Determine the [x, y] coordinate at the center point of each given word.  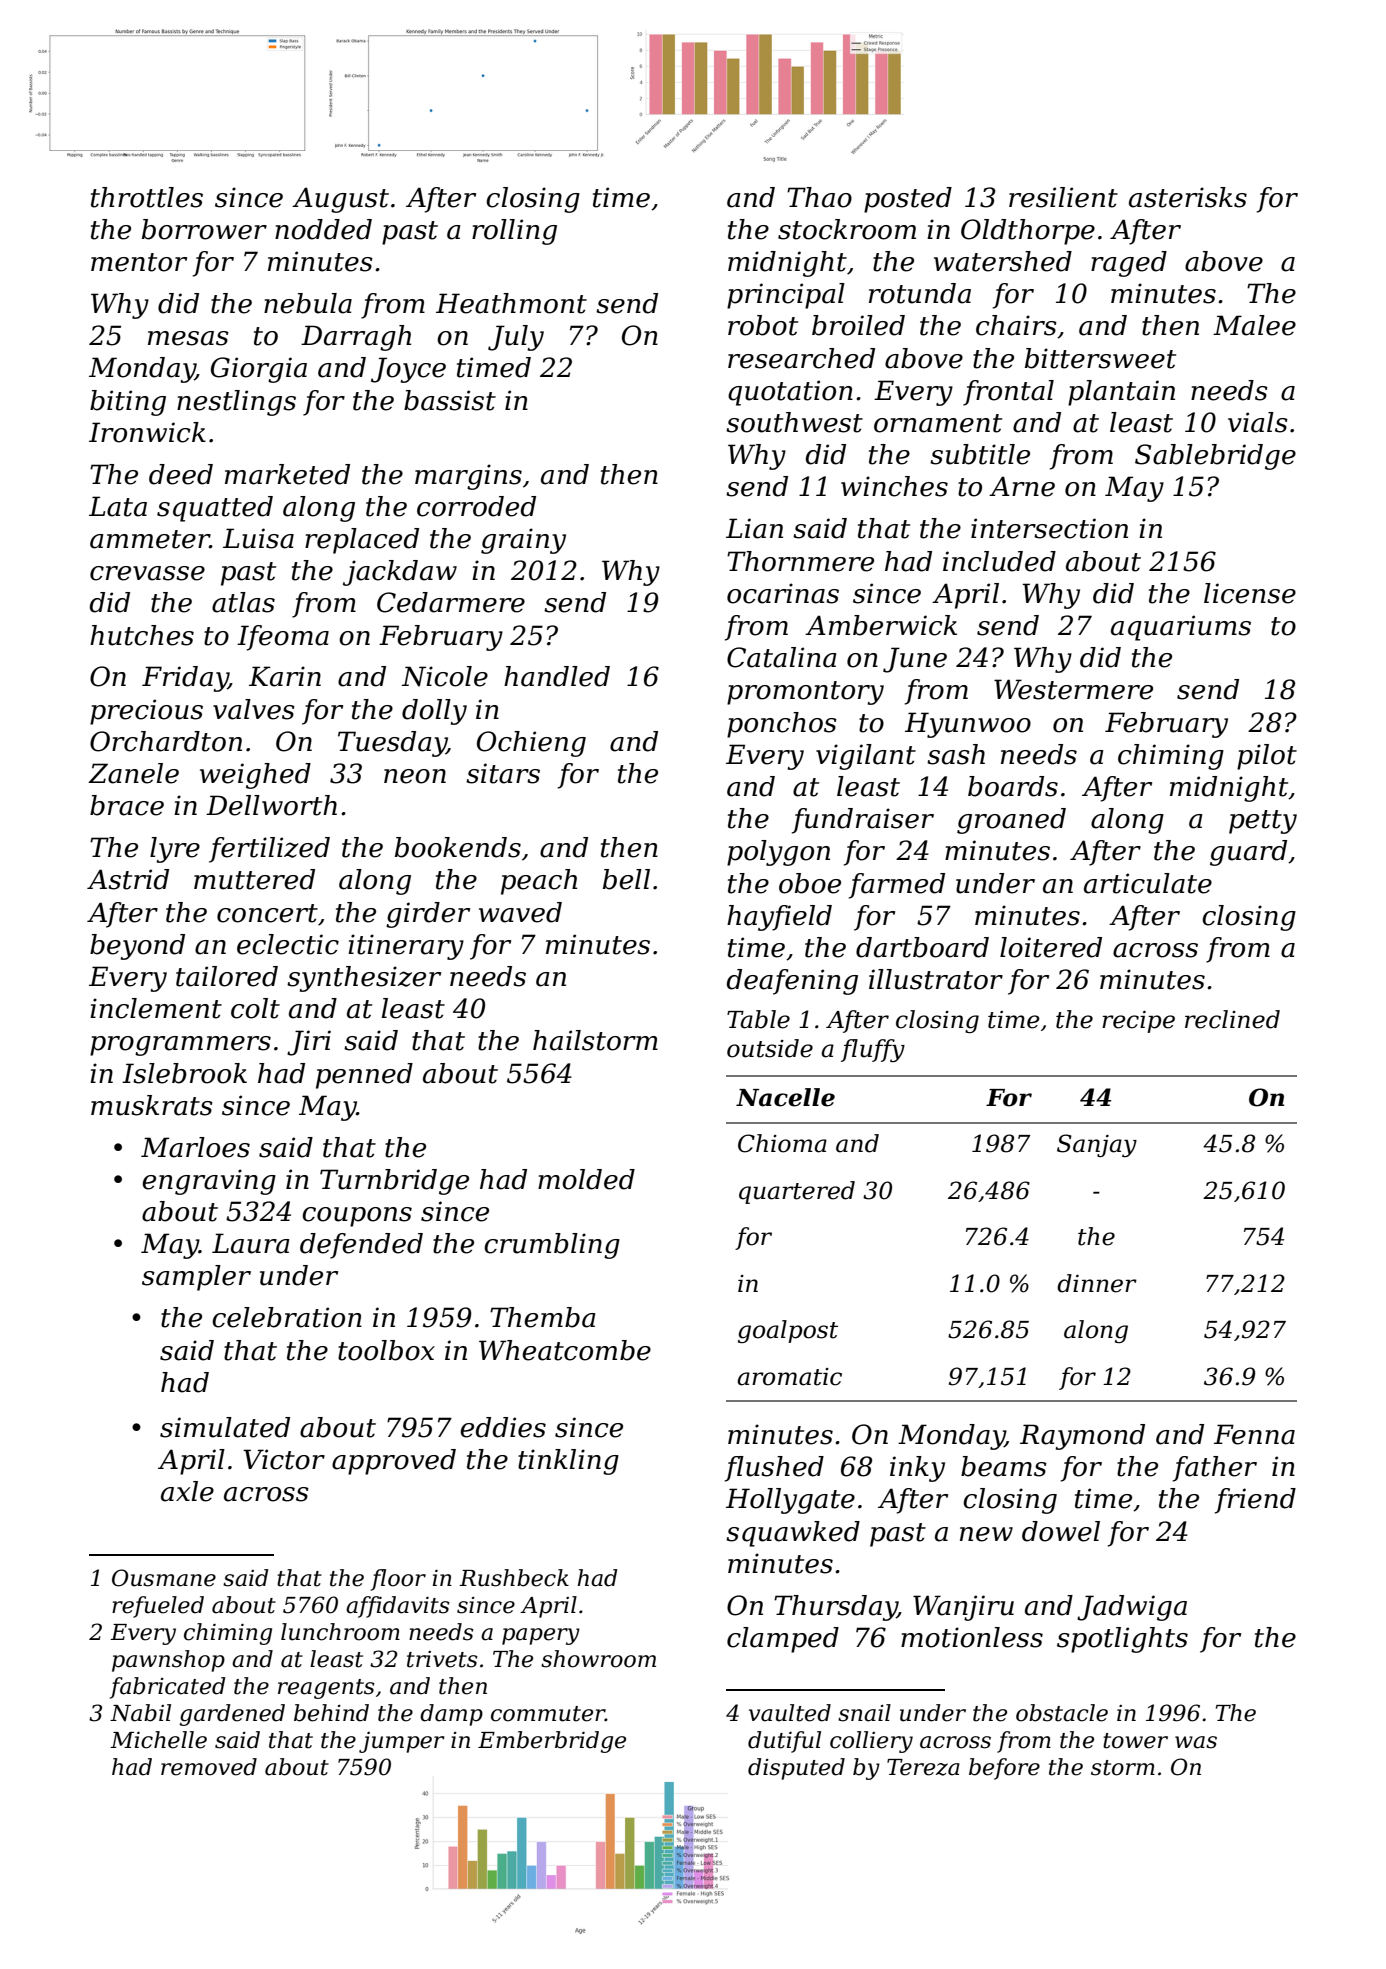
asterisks [1188, 197]
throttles [147, 197]
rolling [514, 232]
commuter [548, 1714]
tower [1135, 1741]
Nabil [140, 1713]
